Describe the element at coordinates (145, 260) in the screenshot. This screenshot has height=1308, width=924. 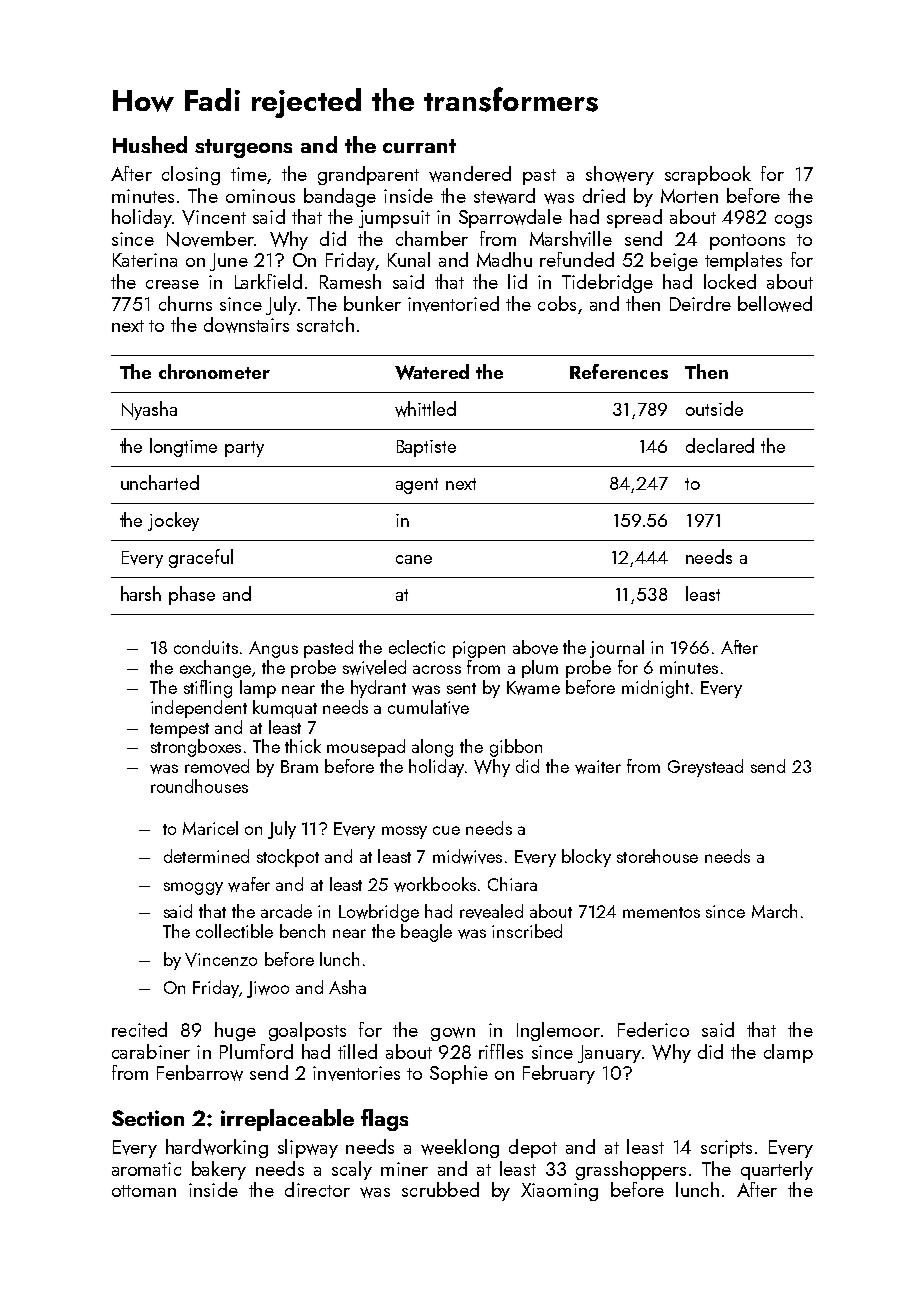
I see `Katerina` at that location.
